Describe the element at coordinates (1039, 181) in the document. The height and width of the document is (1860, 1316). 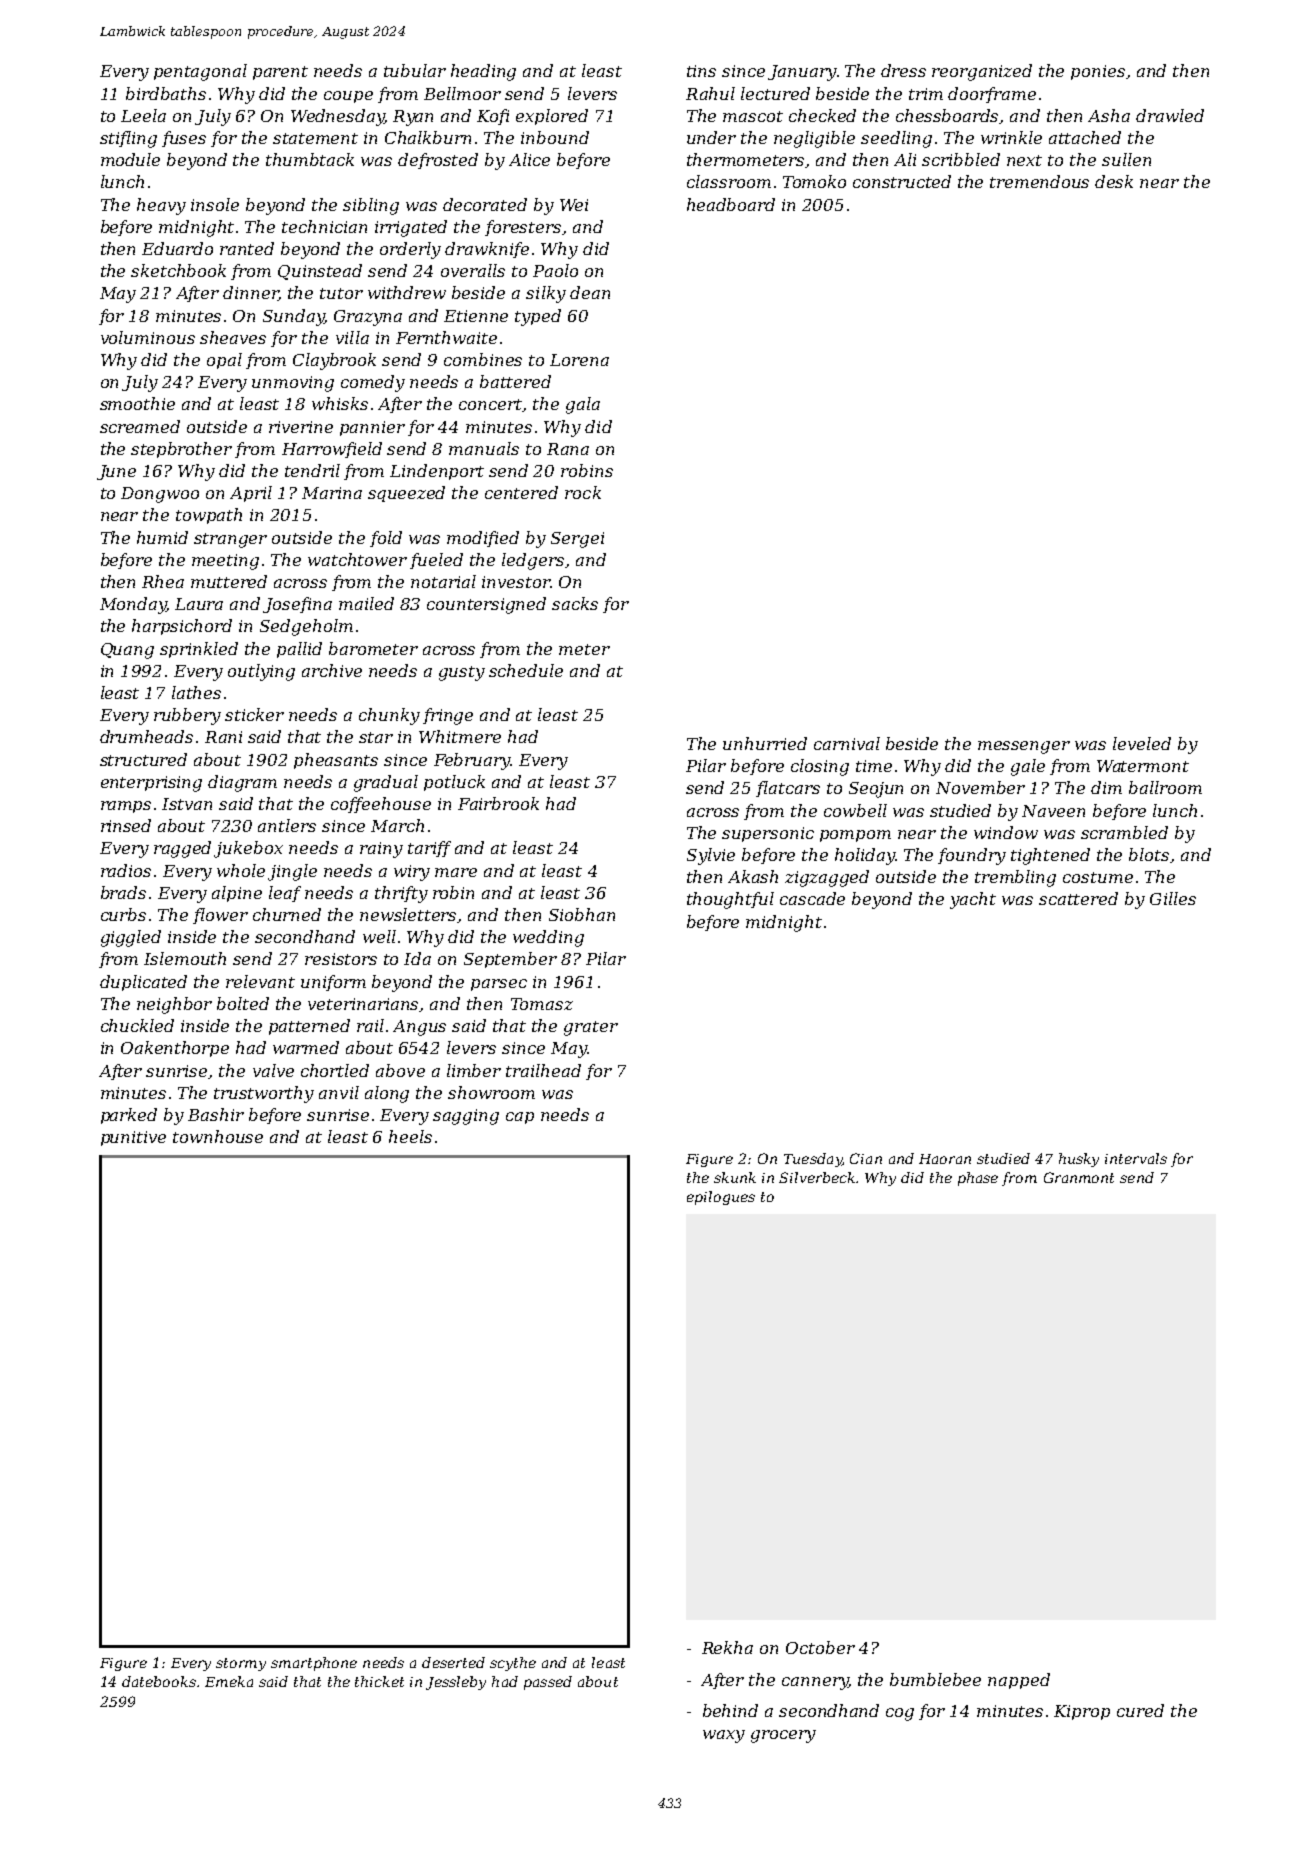
I see `tremendous` at that location.
